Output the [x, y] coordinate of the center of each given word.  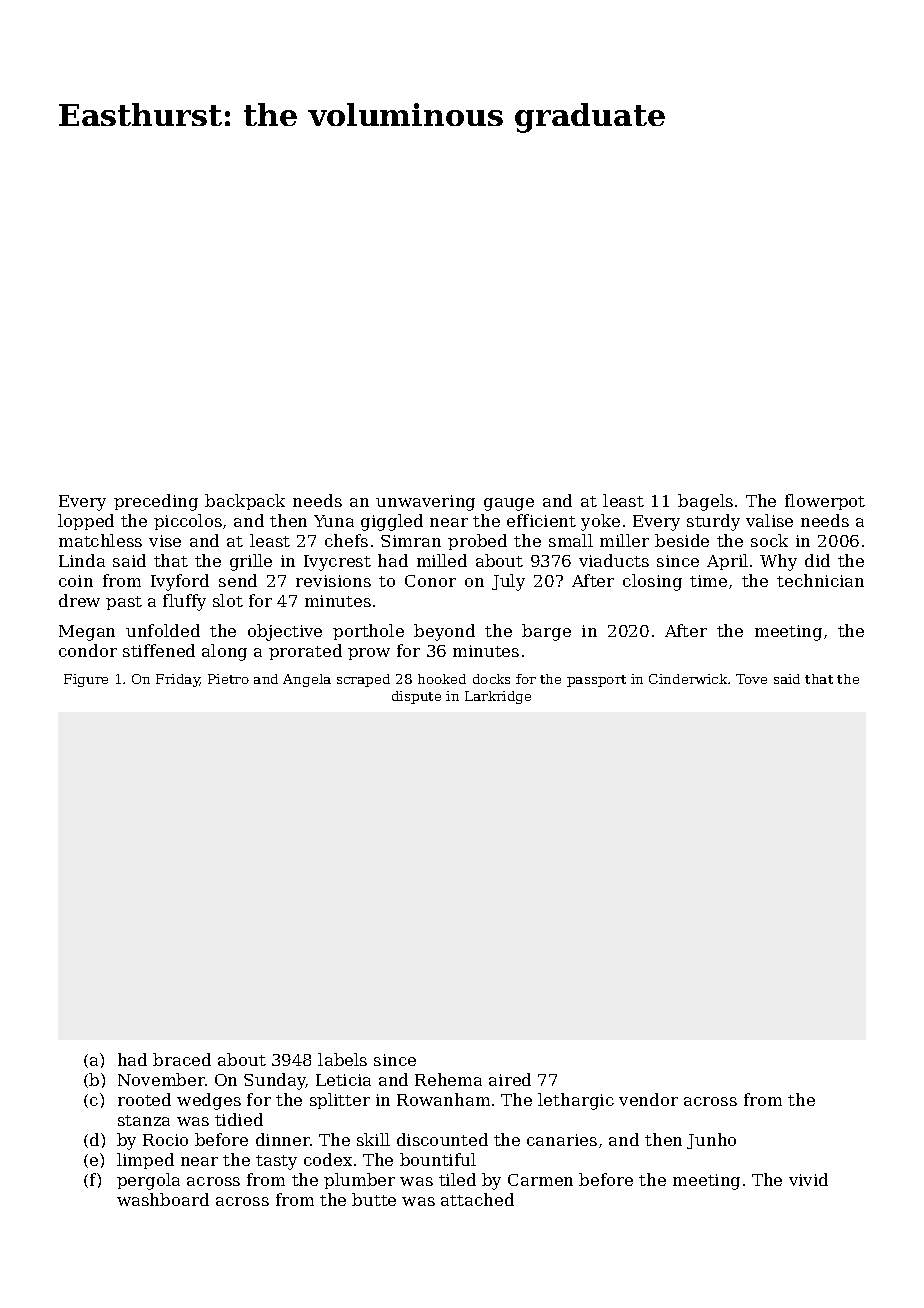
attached [477, 1199]
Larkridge [498, 697]
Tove [751, 679]
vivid [808, 1179]
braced [182, 1059]
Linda [82, 560]
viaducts [614, 560]
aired [510, 1079]
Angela [307, 680]
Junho [711, 1141]
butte [374, 1199]
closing [652, 582]
